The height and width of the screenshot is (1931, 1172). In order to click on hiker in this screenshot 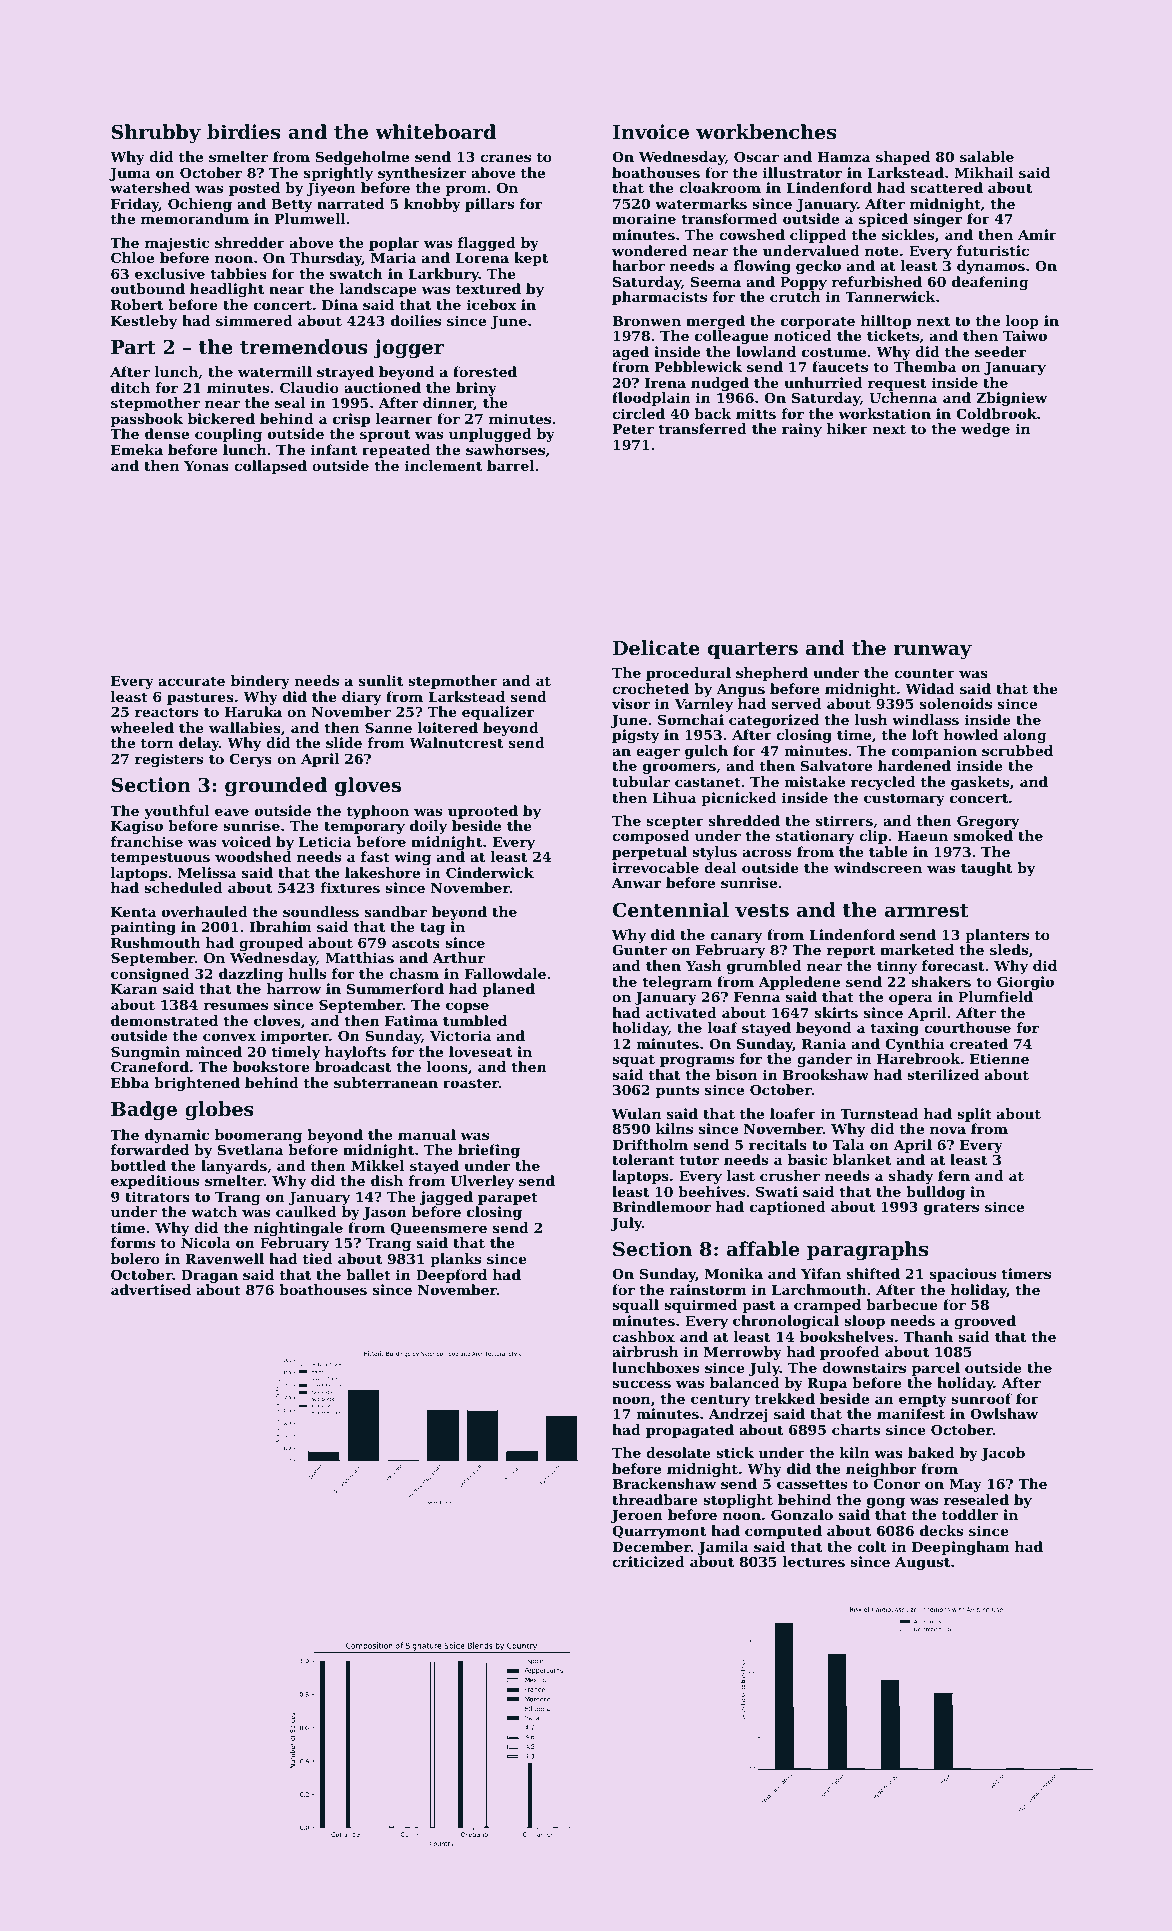, I will do `click(847, 428)`.
